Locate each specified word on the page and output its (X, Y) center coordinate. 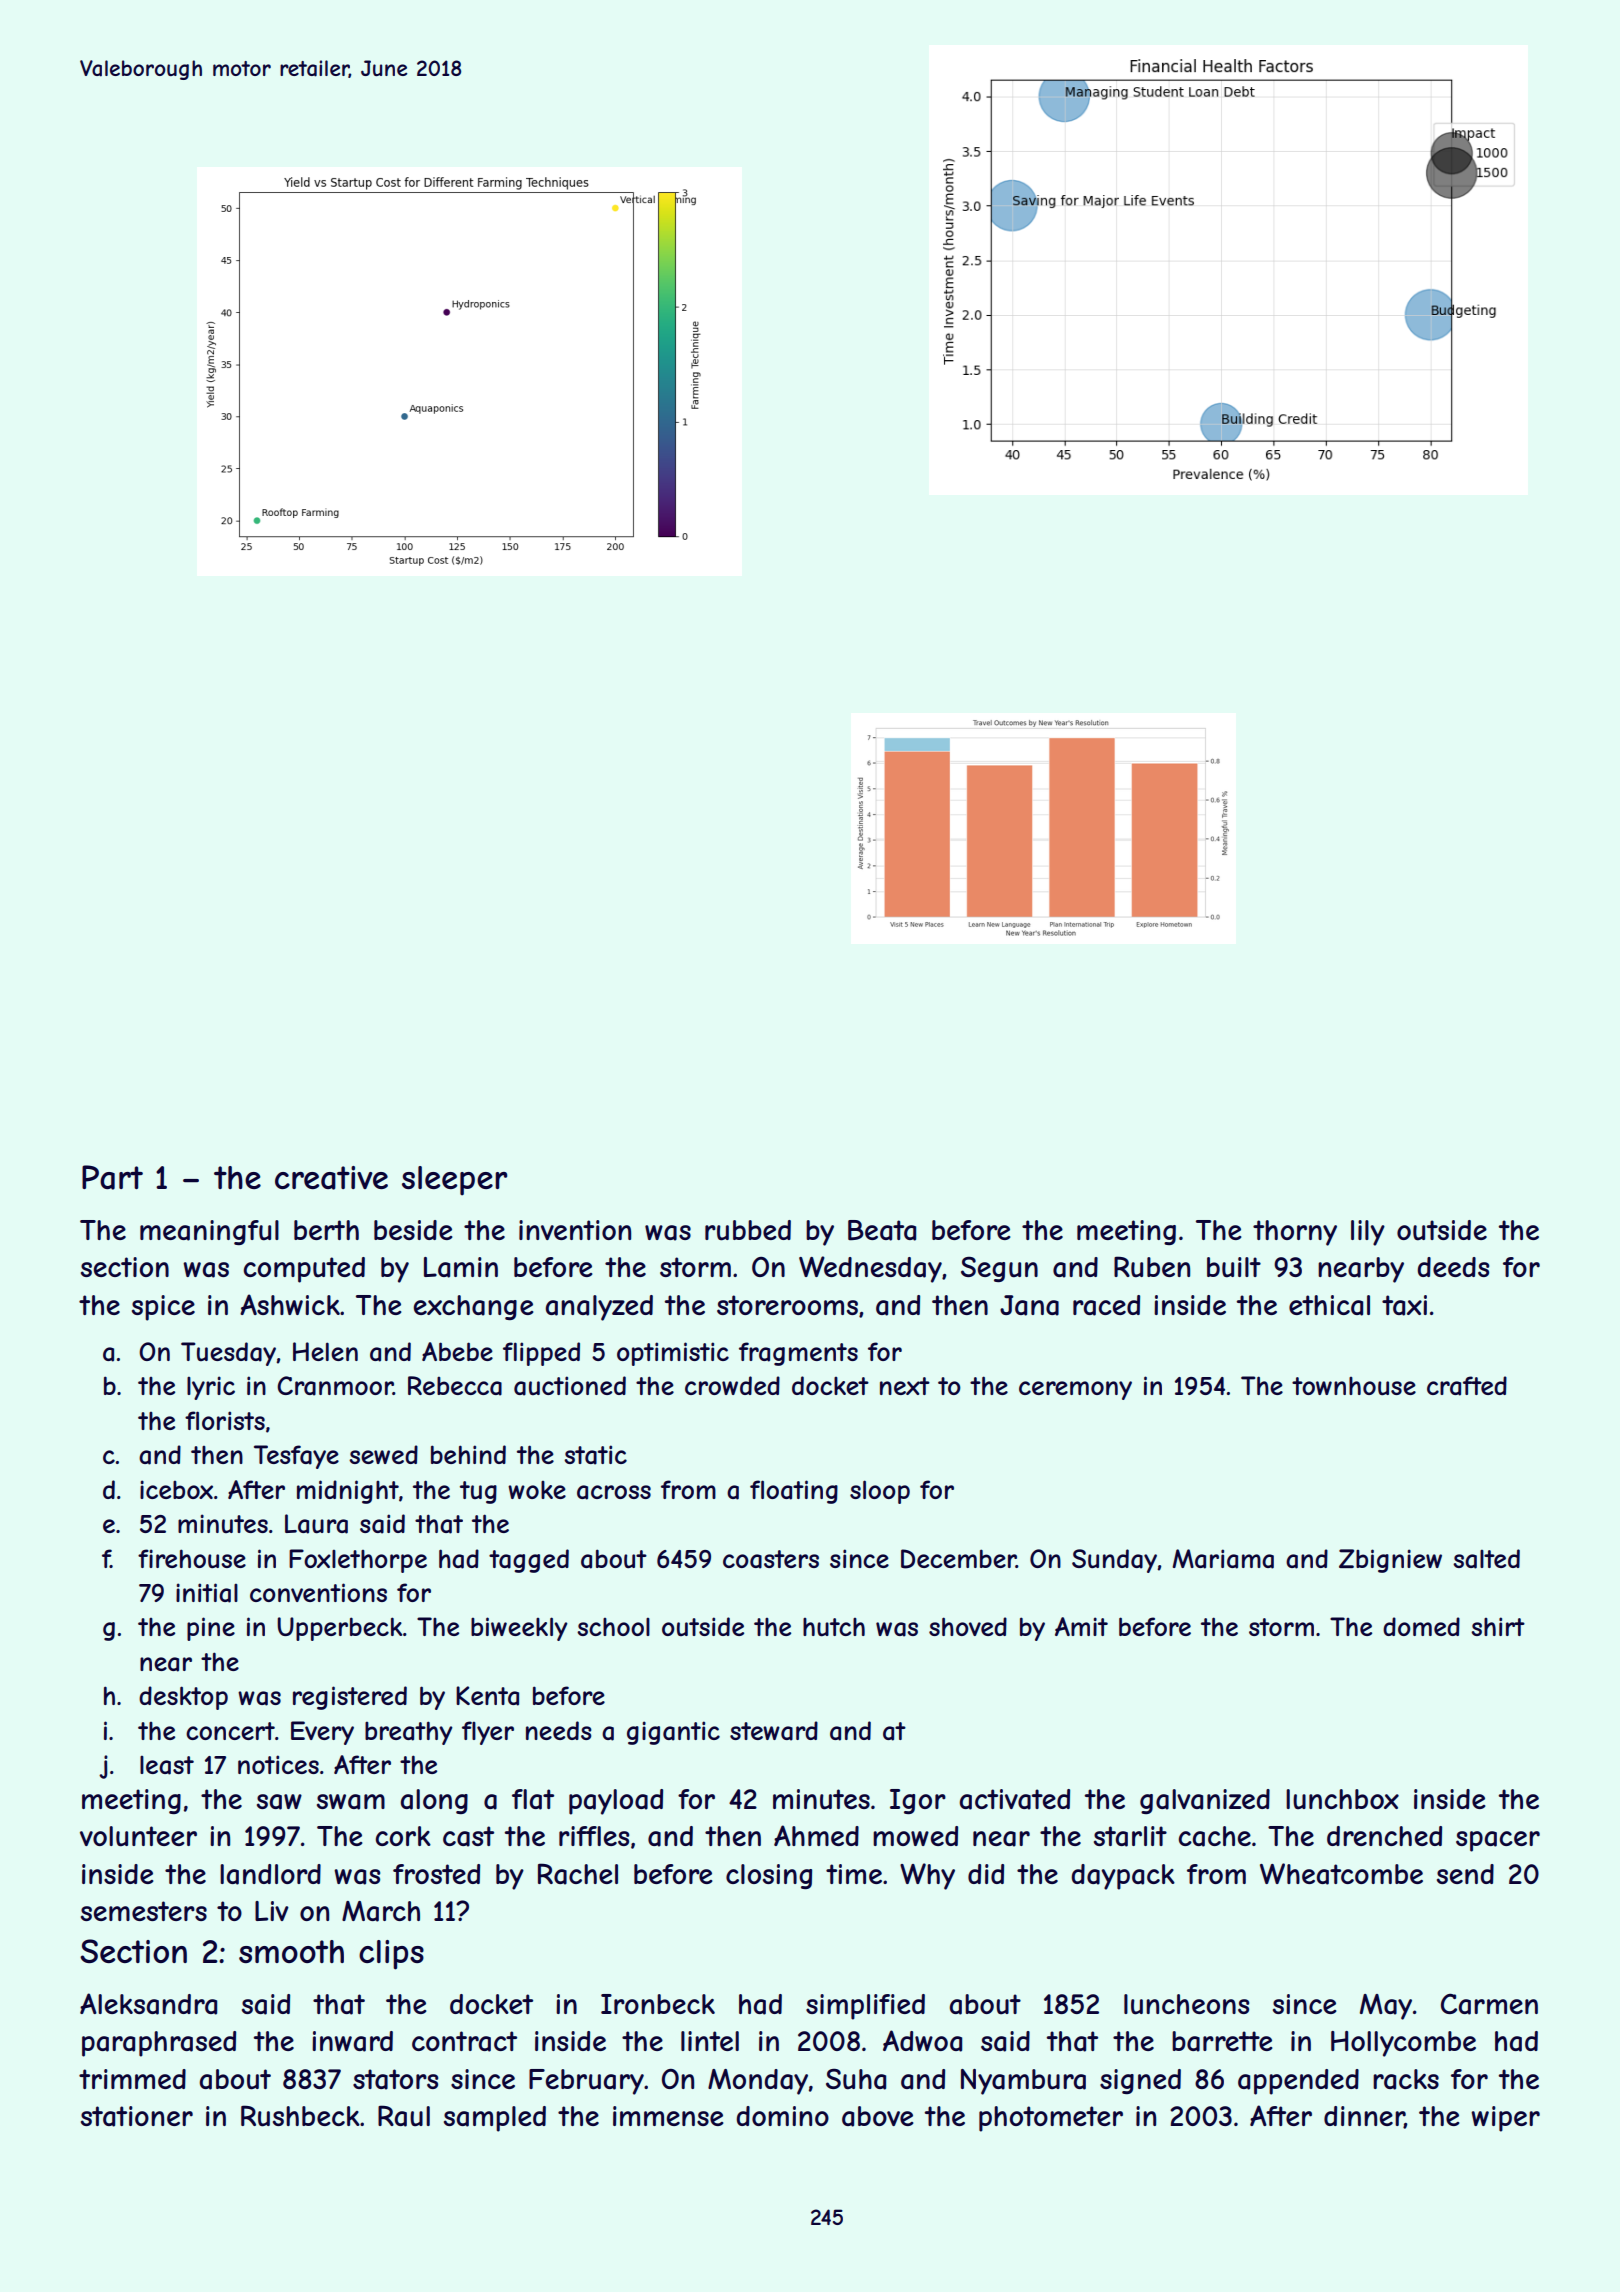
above (877, 2116)
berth (326, 1230)
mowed (915, 1836)
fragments (798, 1354)
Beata (882, 1230)
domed (1421, 1626)
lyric (211, 1388)
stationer (137, 2116)
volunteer (138, 1836)
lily (1368, 1233)
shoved (968, 1626)
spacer (1498, 1841)
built (1234, 1267)
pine (211, 1629)
